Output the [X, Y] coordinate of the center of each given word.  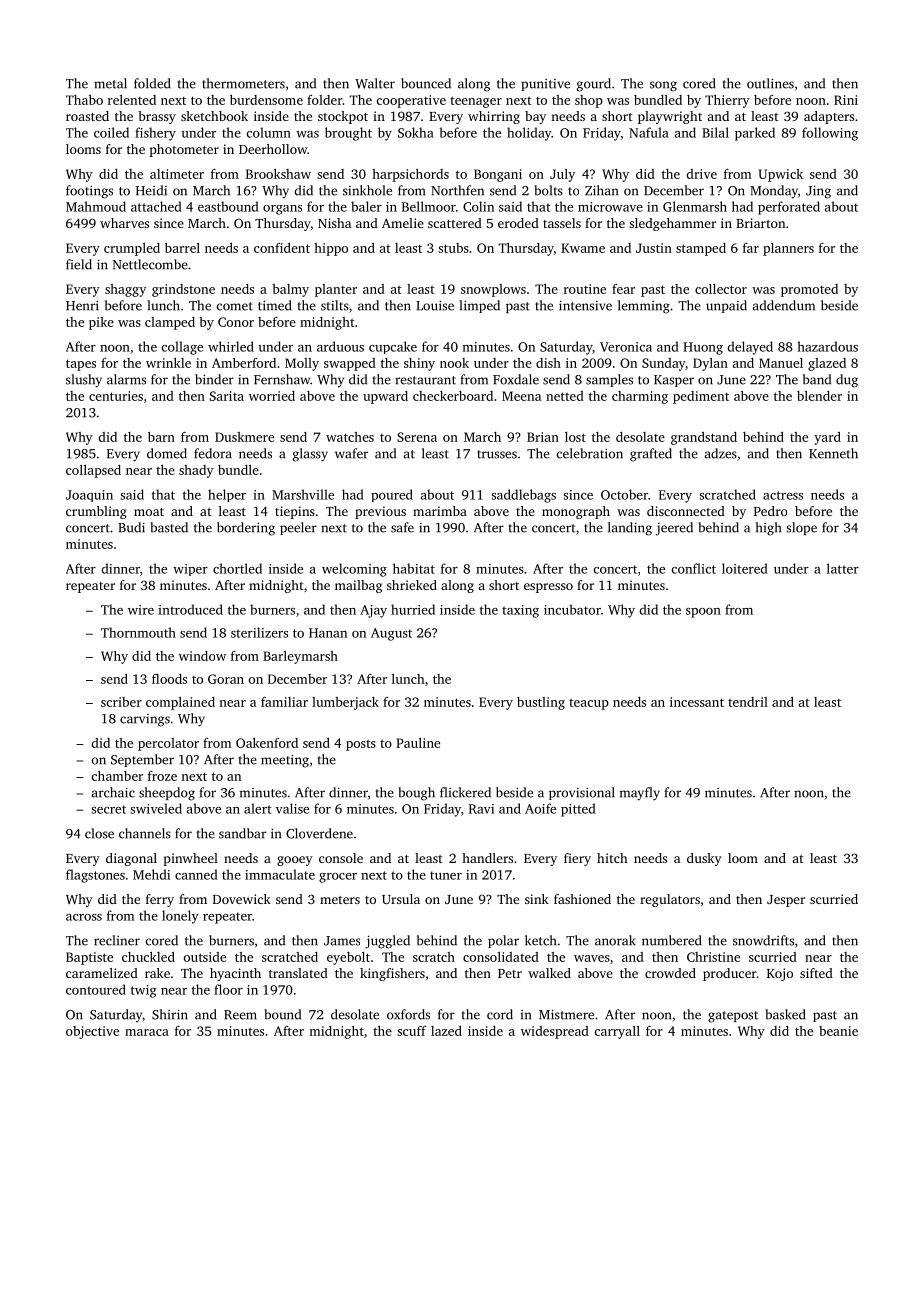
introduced [190, 609]
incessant [697, 702]
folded [152, 83]
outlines [770, 83]
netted [565, 396]
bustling [541, 703]
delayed [750, 348]
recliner [117, 940]
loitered [745, 568]
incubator [572, 609]
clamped [170, 323]
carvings [145, 720]
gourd [594, 85]
